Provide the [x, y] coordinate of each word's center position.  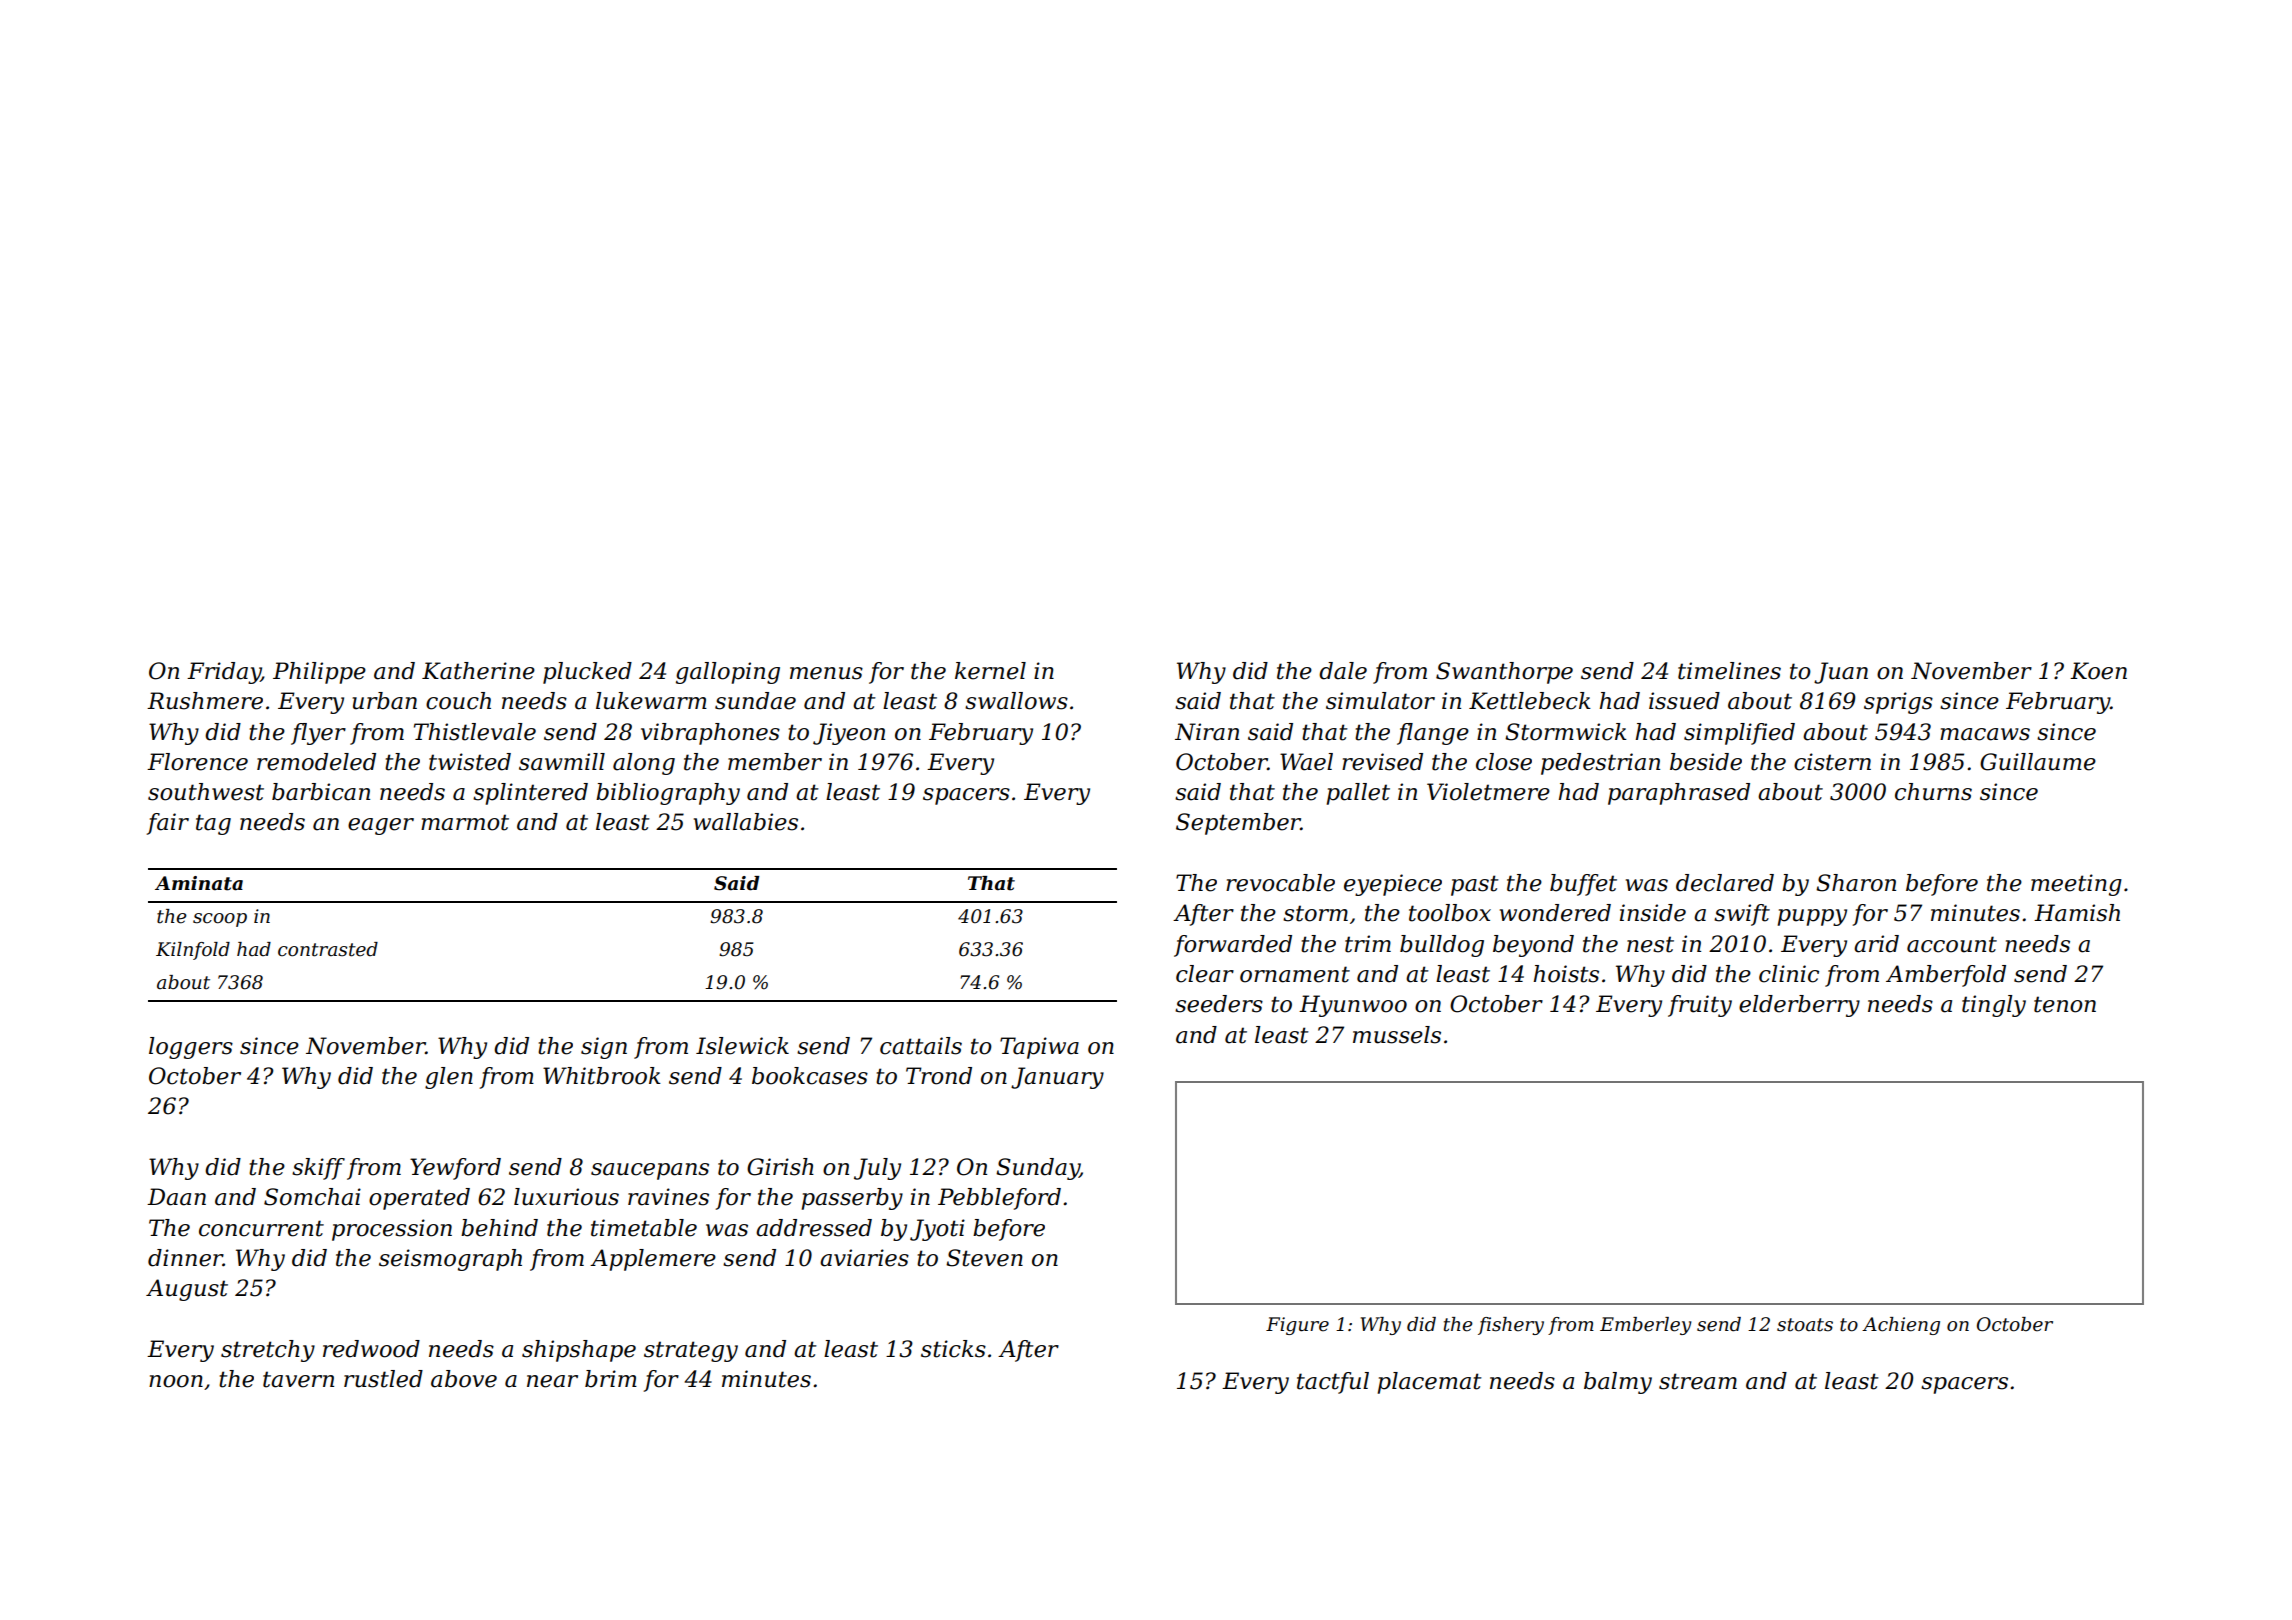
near [552, 1381]
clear [1205, 974]
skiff [318, 1169]
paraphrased [1679, 794]
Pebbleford [999, 1199]
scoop [220, 920]
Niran [1207, 732]
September [1238, 824]
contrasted [328, 949]
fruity [1700, 1006]
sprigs [1898, 703]
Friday [224, 673]
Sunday [1038, 1169]
